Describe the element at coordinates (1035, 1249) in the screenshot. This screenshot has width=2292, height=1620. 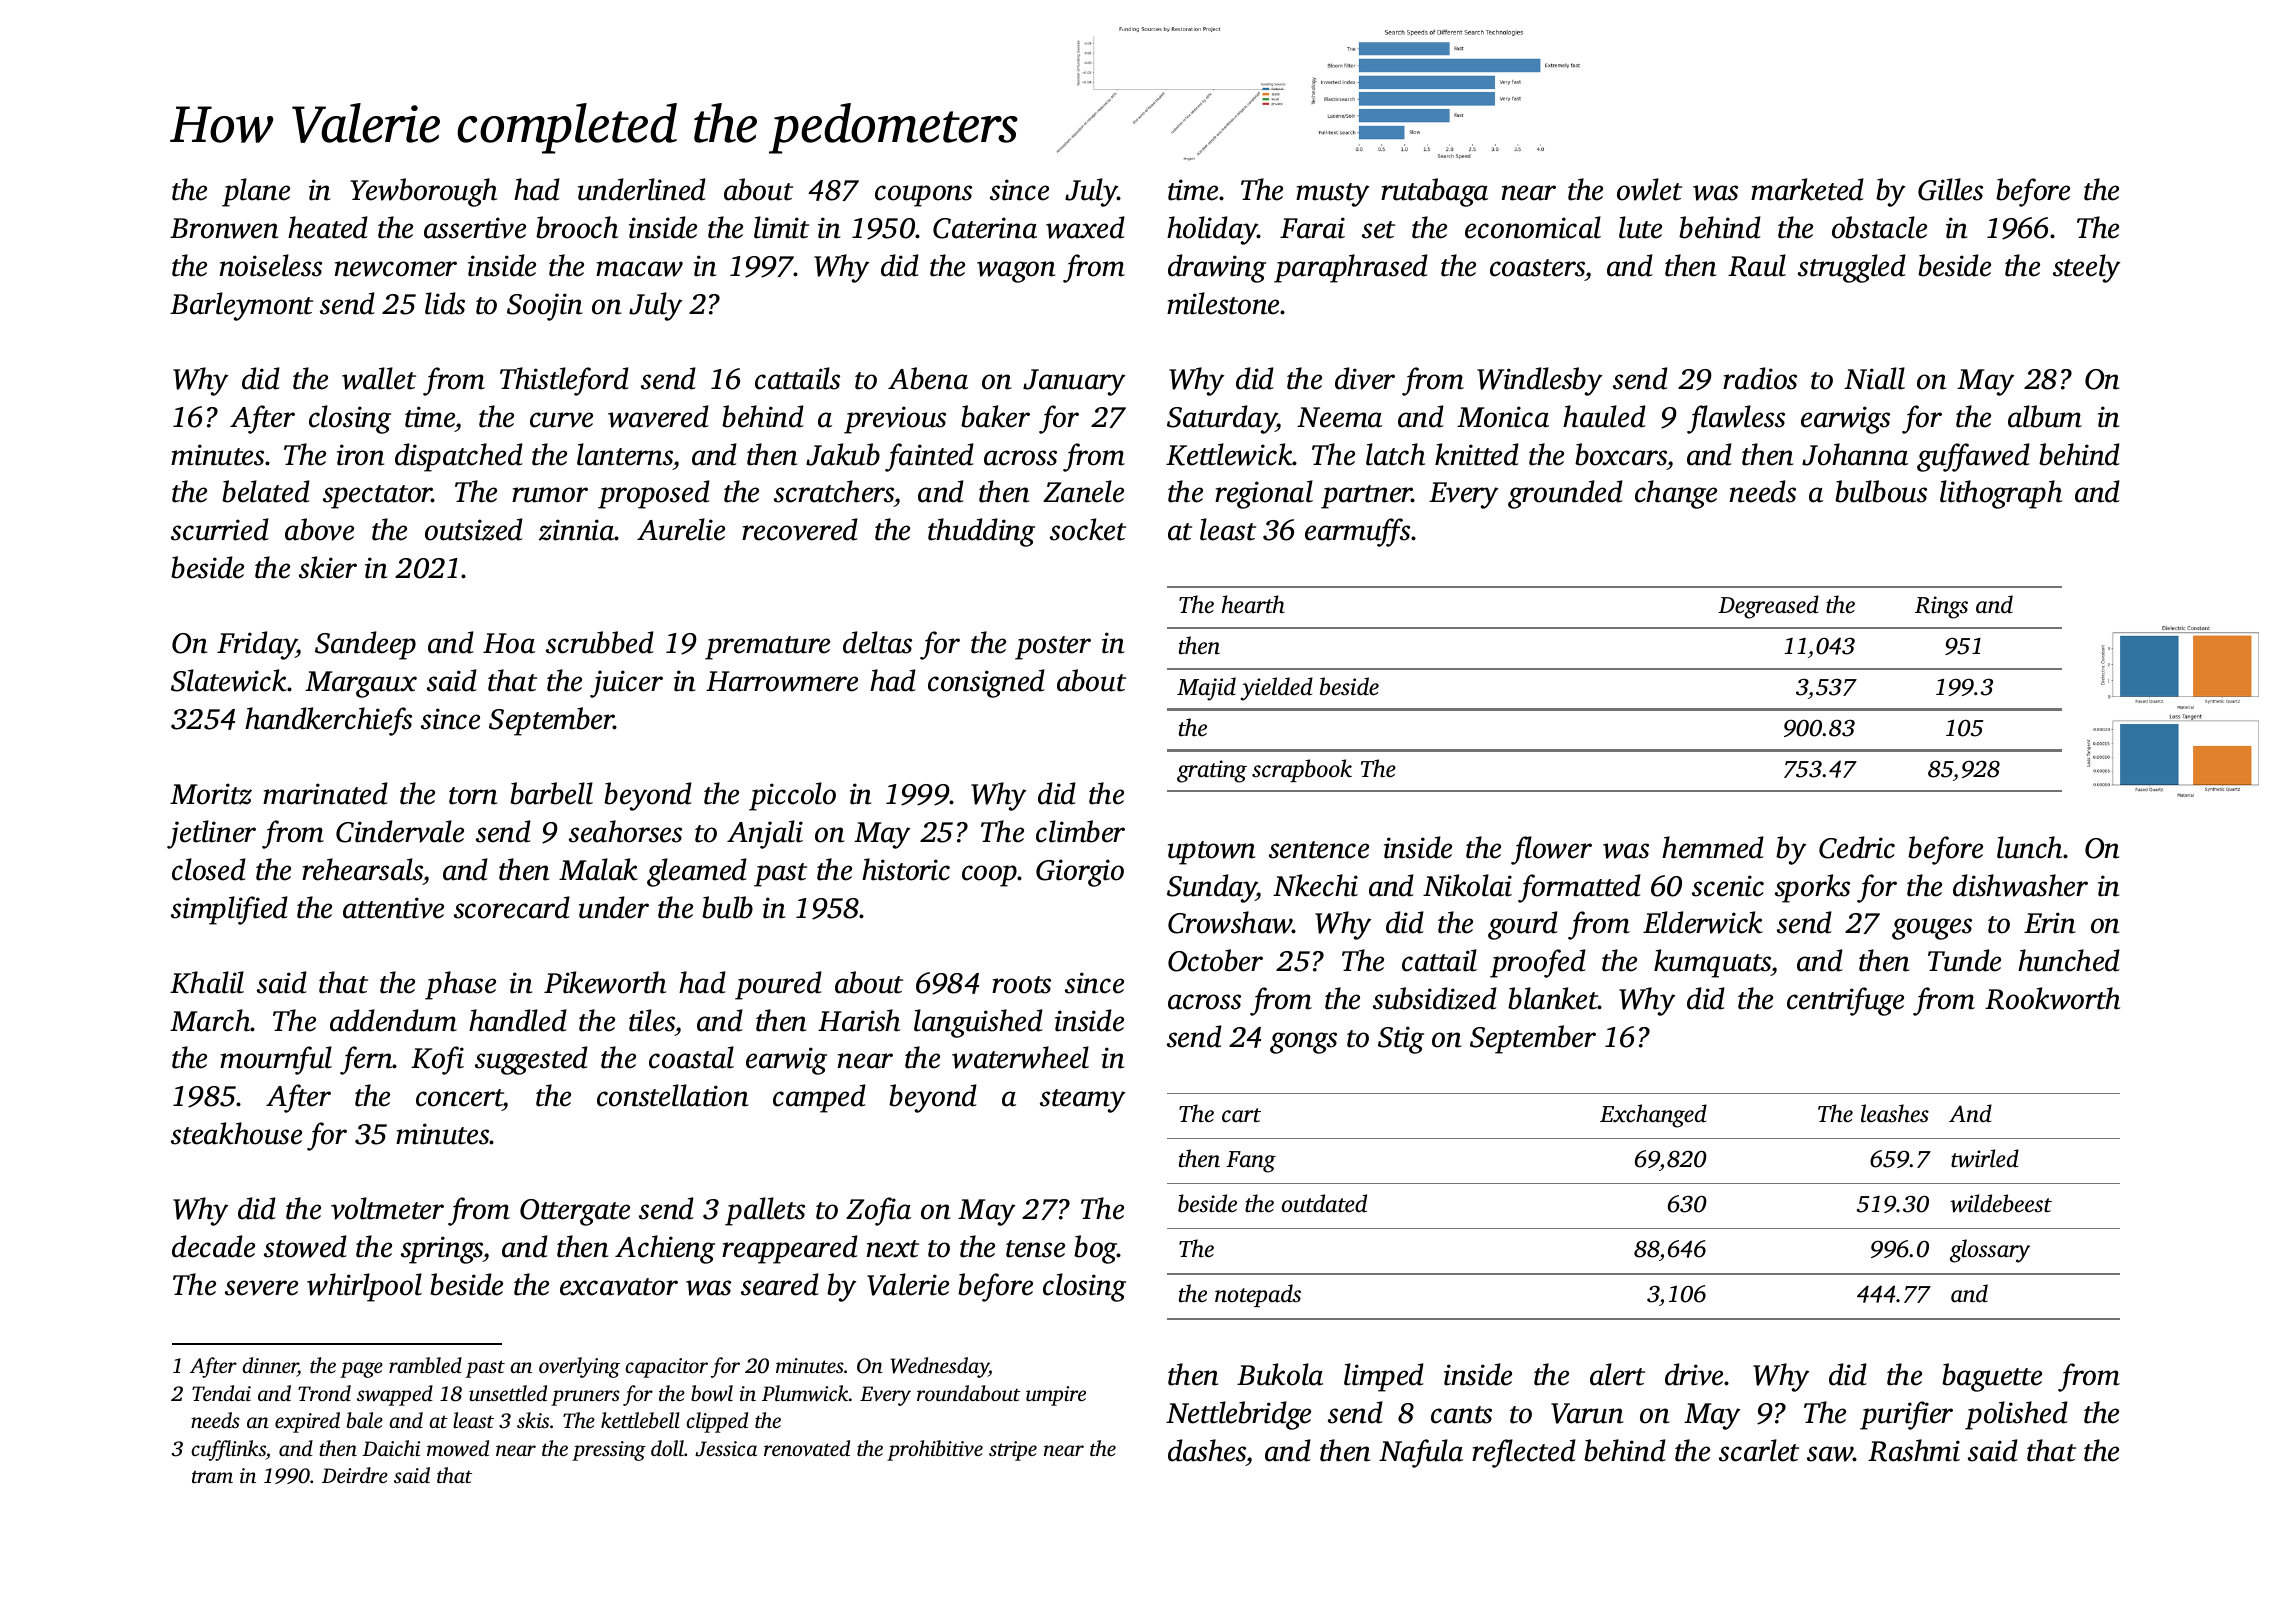
I see `tense` at that location.
